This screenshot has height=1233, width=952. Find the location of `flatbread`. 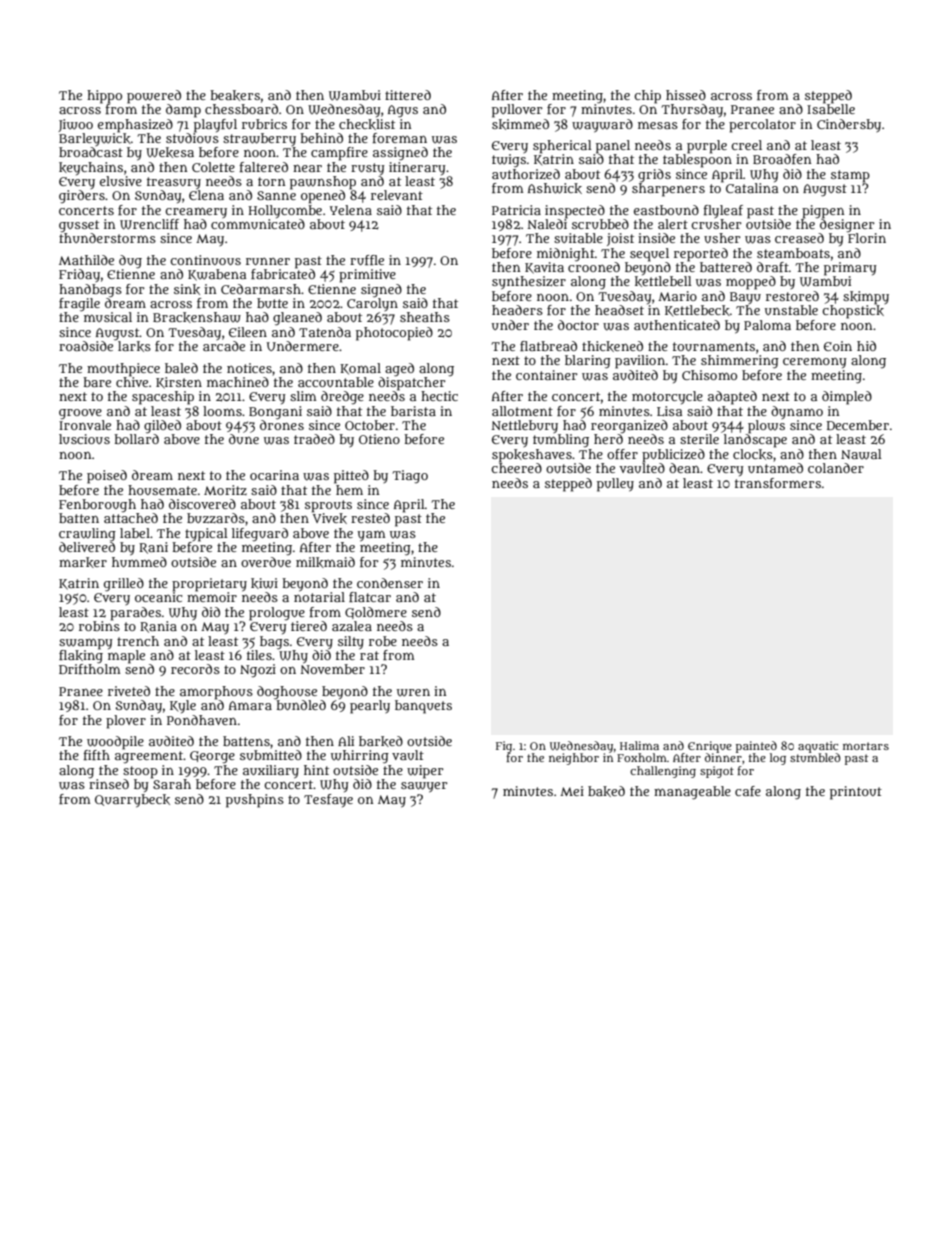

flatbread is located at coordinates (548, 346).
